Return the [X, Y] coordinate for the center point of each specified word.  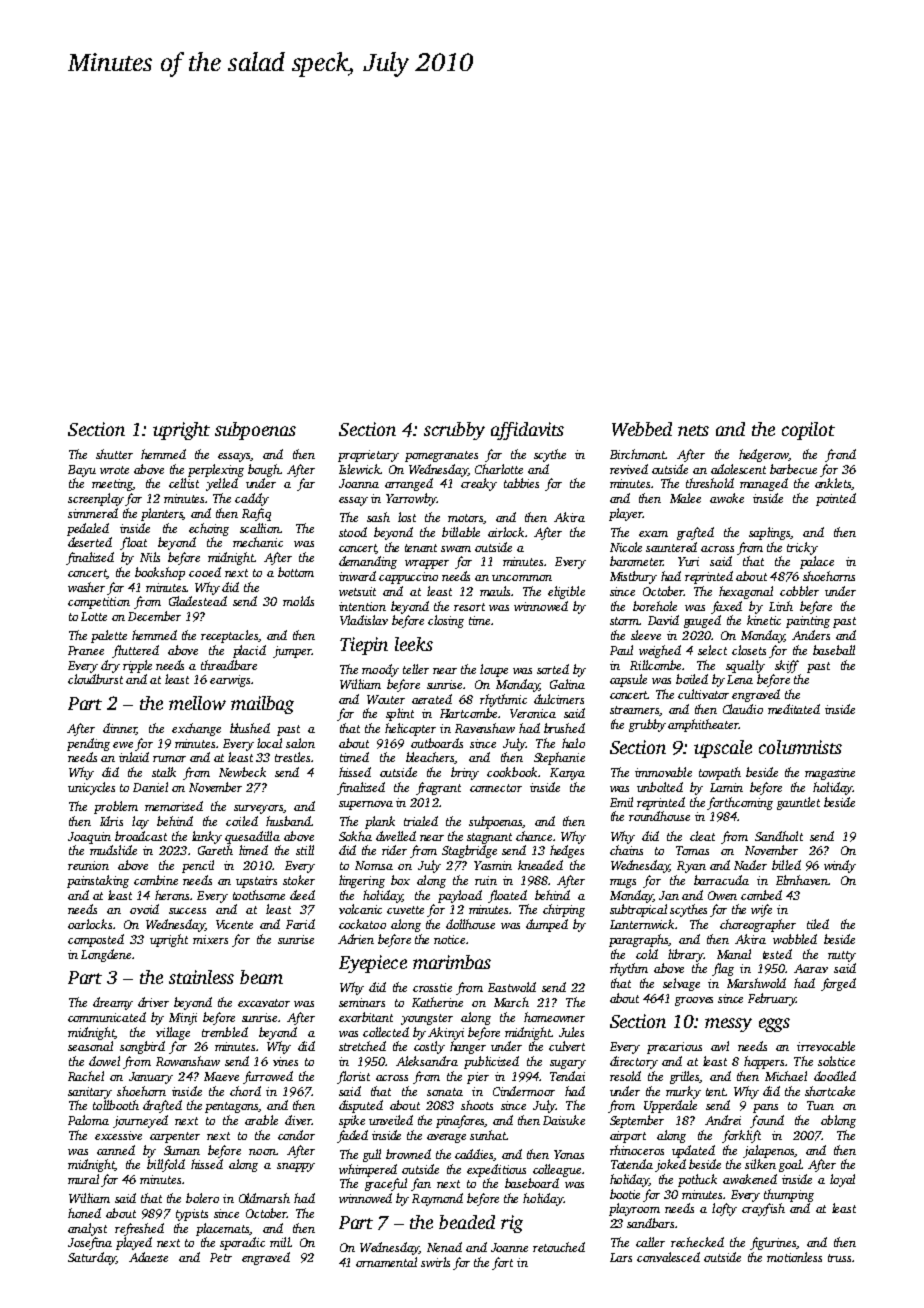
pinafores [460, 1121]
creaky [479, 484]
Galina [567, 684]
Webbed [642, 429]
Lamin [726, 787]
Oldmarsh [264, 1198]
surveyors [258, 809]
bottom [296, 572]
